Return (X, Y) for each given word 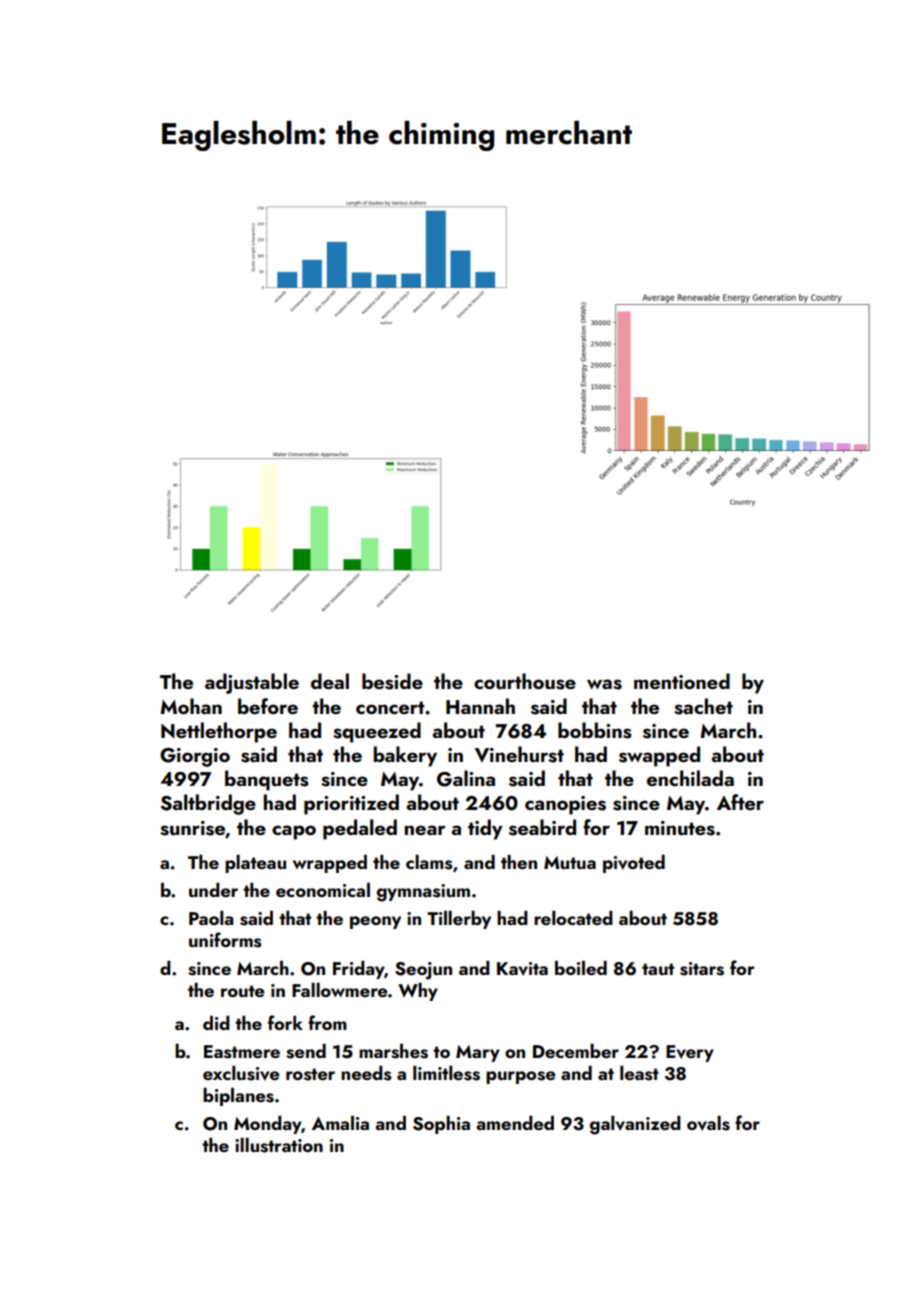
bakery (405, 756)
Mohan (191, 706)
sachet (703, 706)
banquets (267, 780)
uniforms (225, 940)
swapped (659, 756)
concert (390, 707)
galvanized (635, 1125)
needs (366, 1073)
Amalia (340, 1123)
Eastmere (242, 1052)
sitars (702, 969)
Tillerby (459, 920)
